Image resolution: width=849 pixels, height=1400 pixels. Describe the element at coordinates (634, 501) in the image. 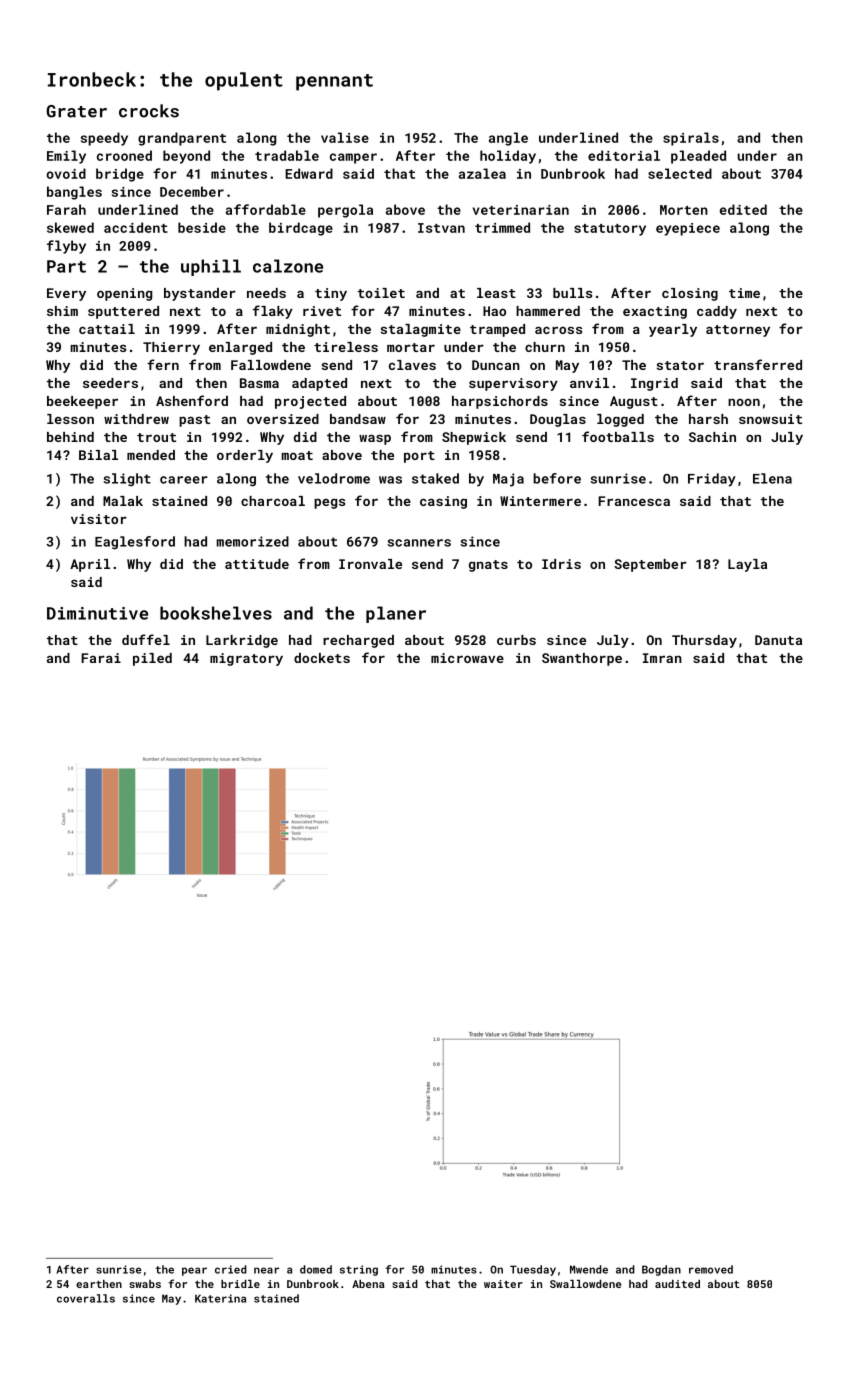

I see `Francesca` at that location.
